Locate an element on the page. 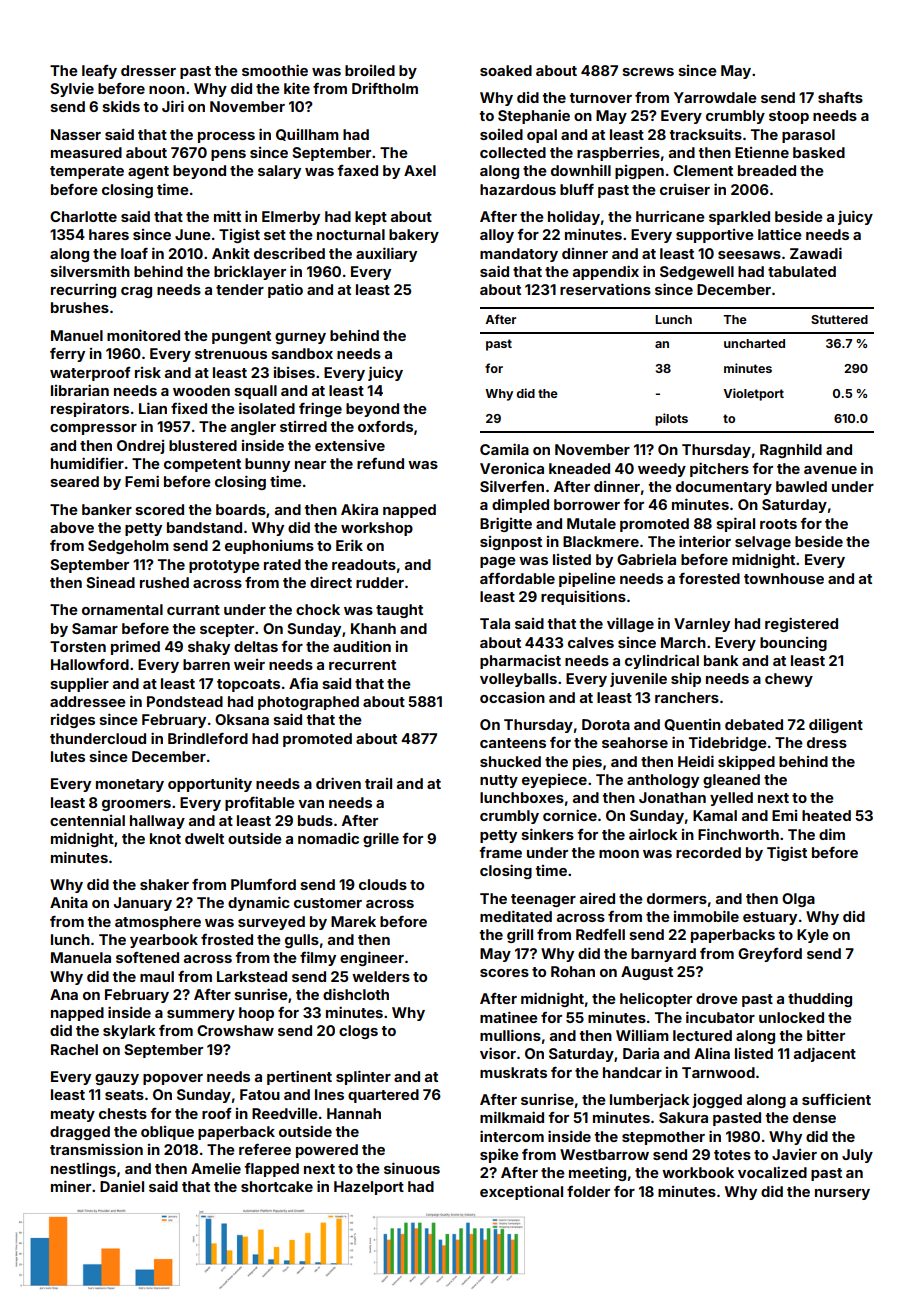  humidifier is located at coordinates (87, 463).
